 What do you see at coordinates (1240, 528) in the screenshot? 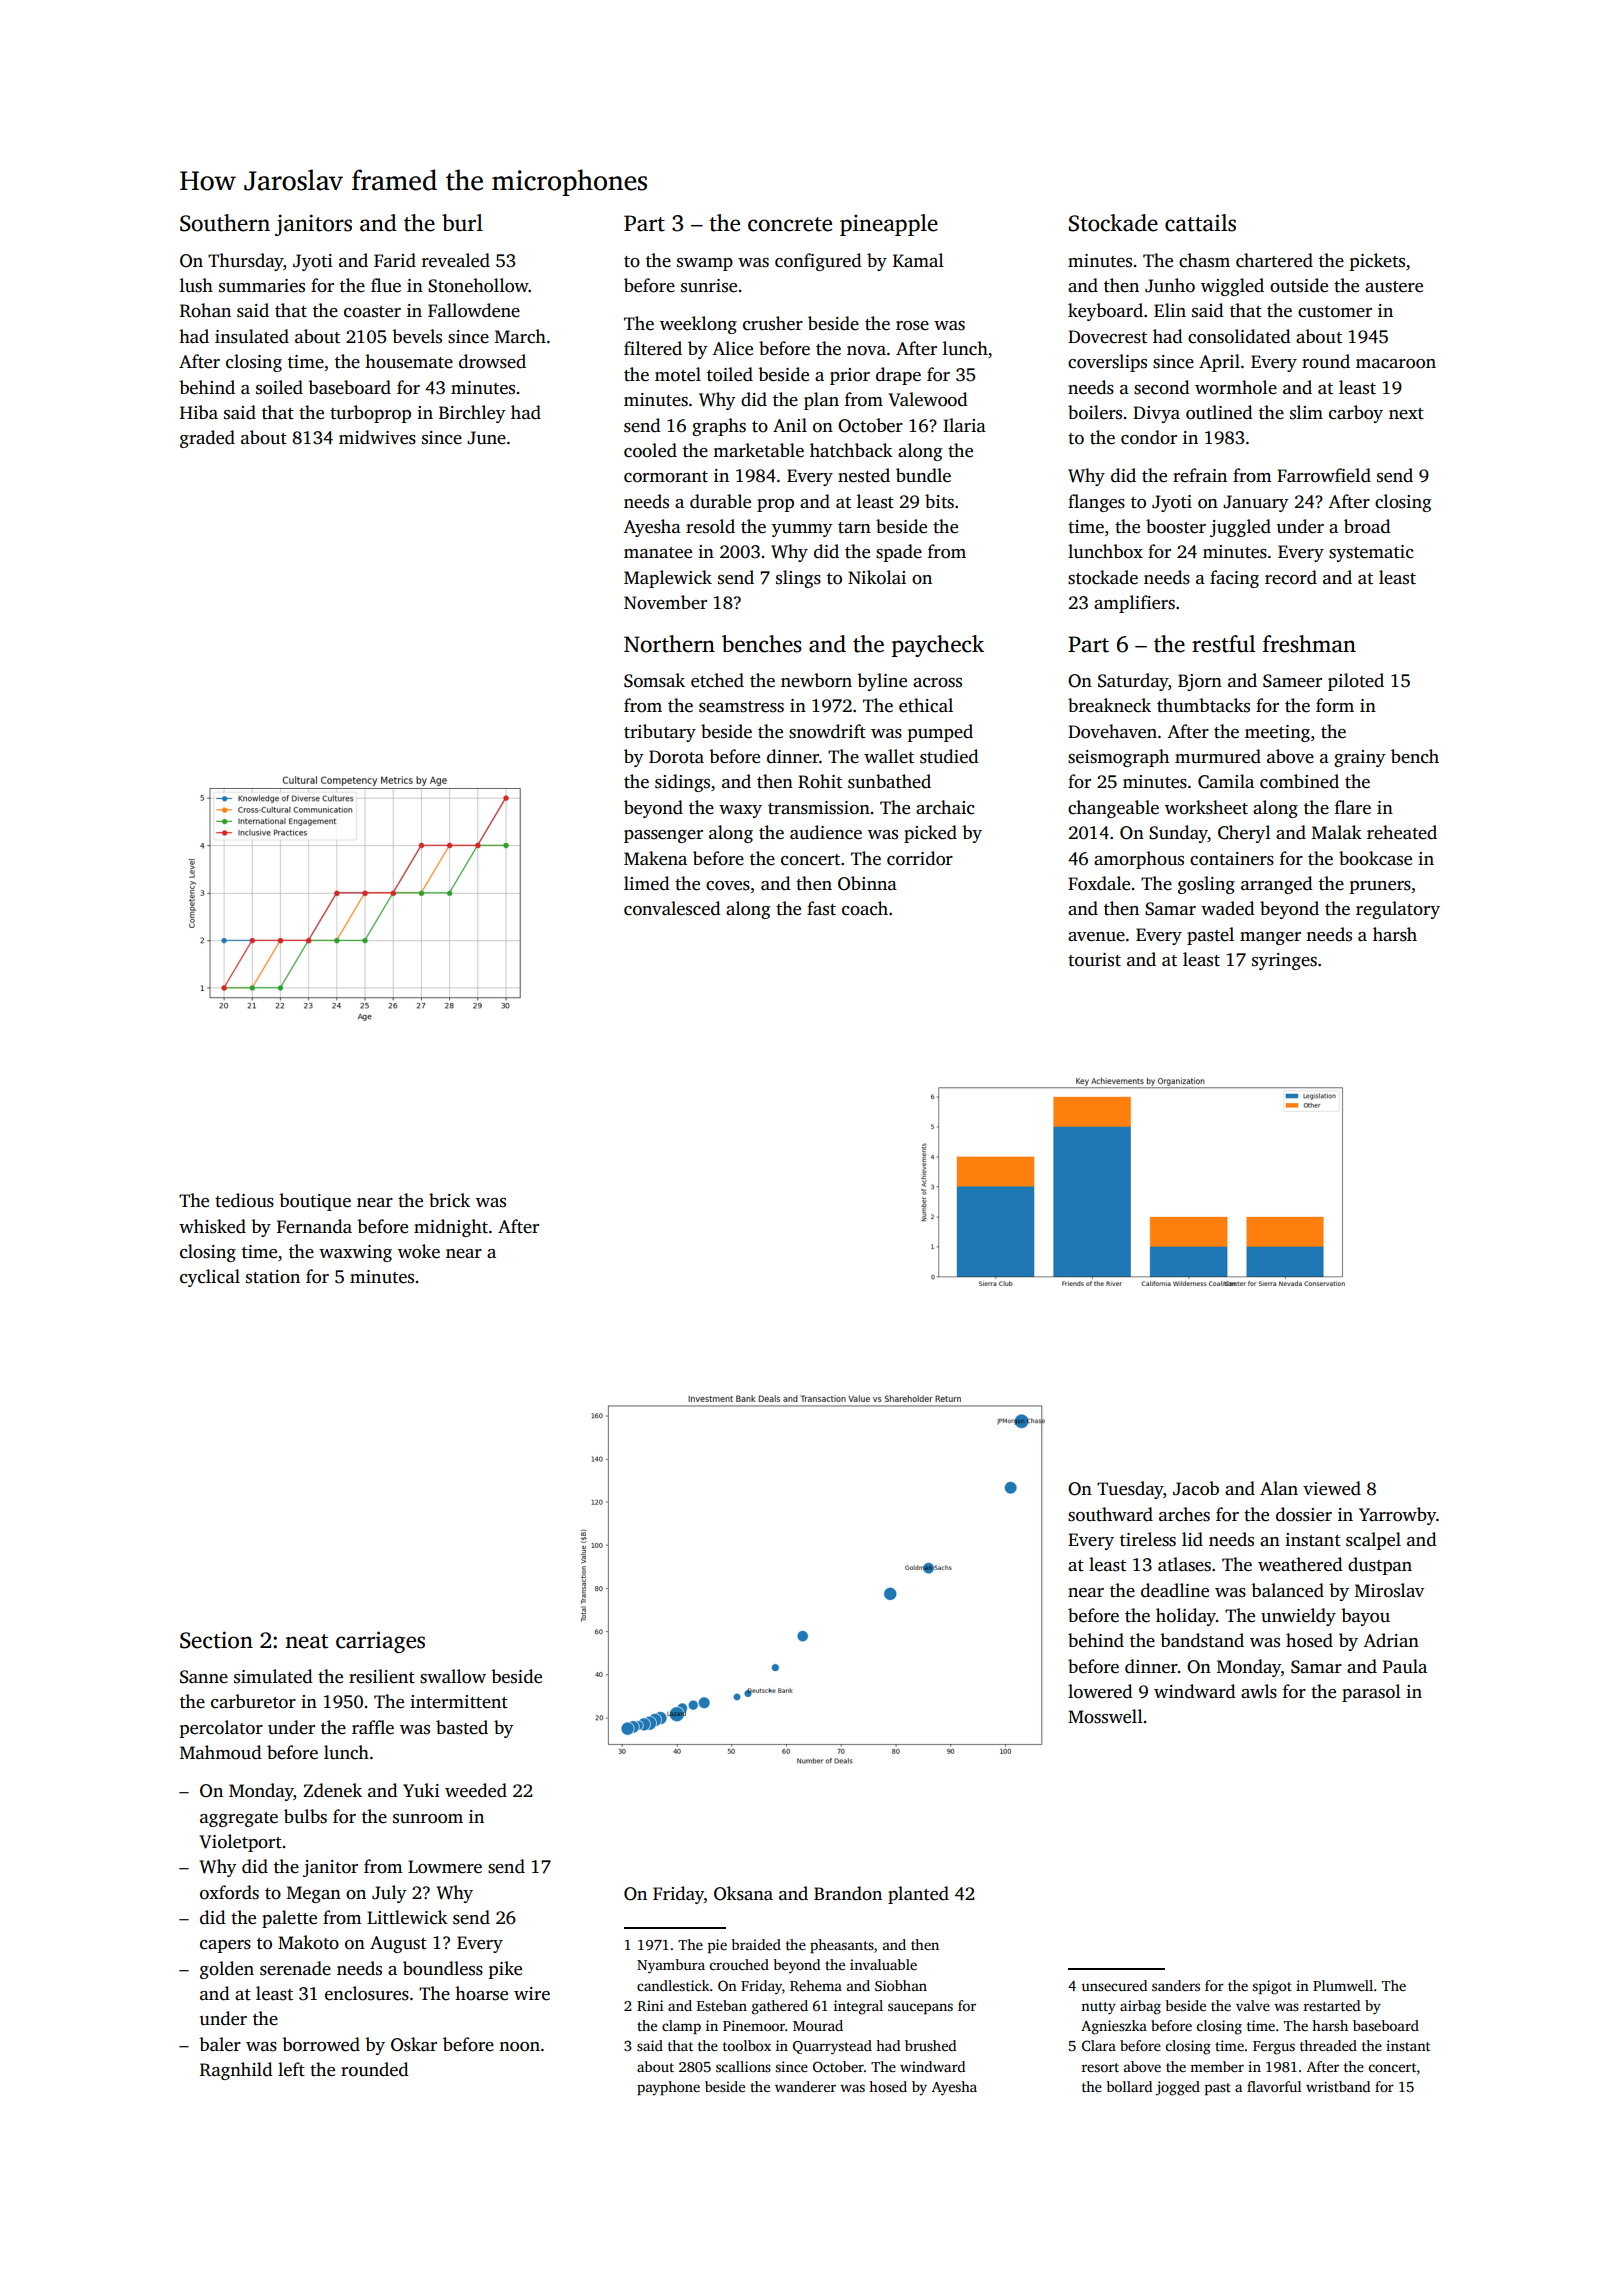
I see `juggled` at bounding box center [1240, 528].
